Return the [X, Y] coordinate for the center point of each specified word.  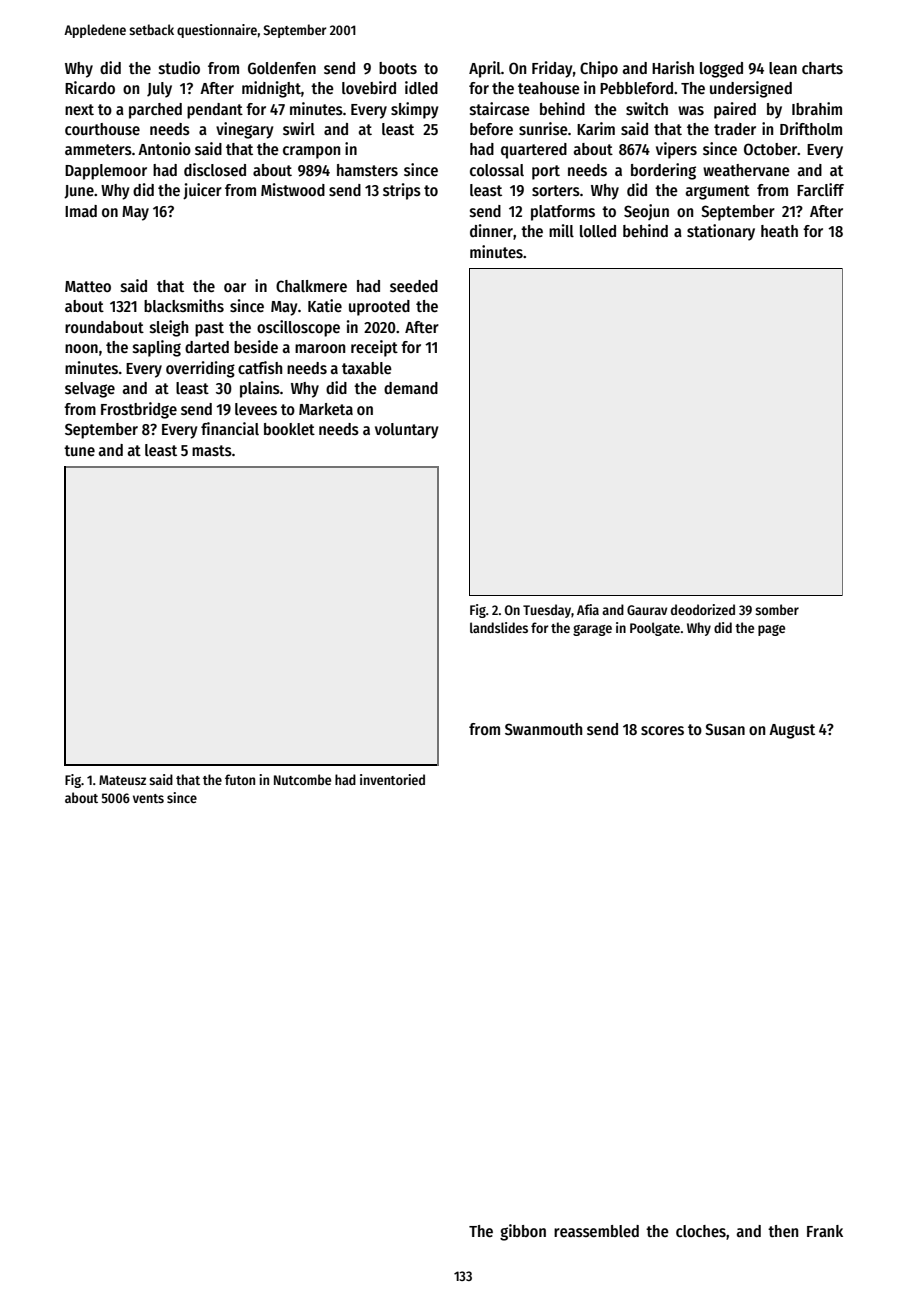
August [792, 731]
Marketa [326, 409]
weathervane [746, 170]
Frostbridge [139, 410]
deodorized [703, 609]
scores [662, 731]
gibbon [523, 1232]
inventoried [392, 779]
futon [240, 779]
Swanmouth [543, 729]
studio [179, 68]
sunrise [543, 129]
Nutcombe [302, 779]
